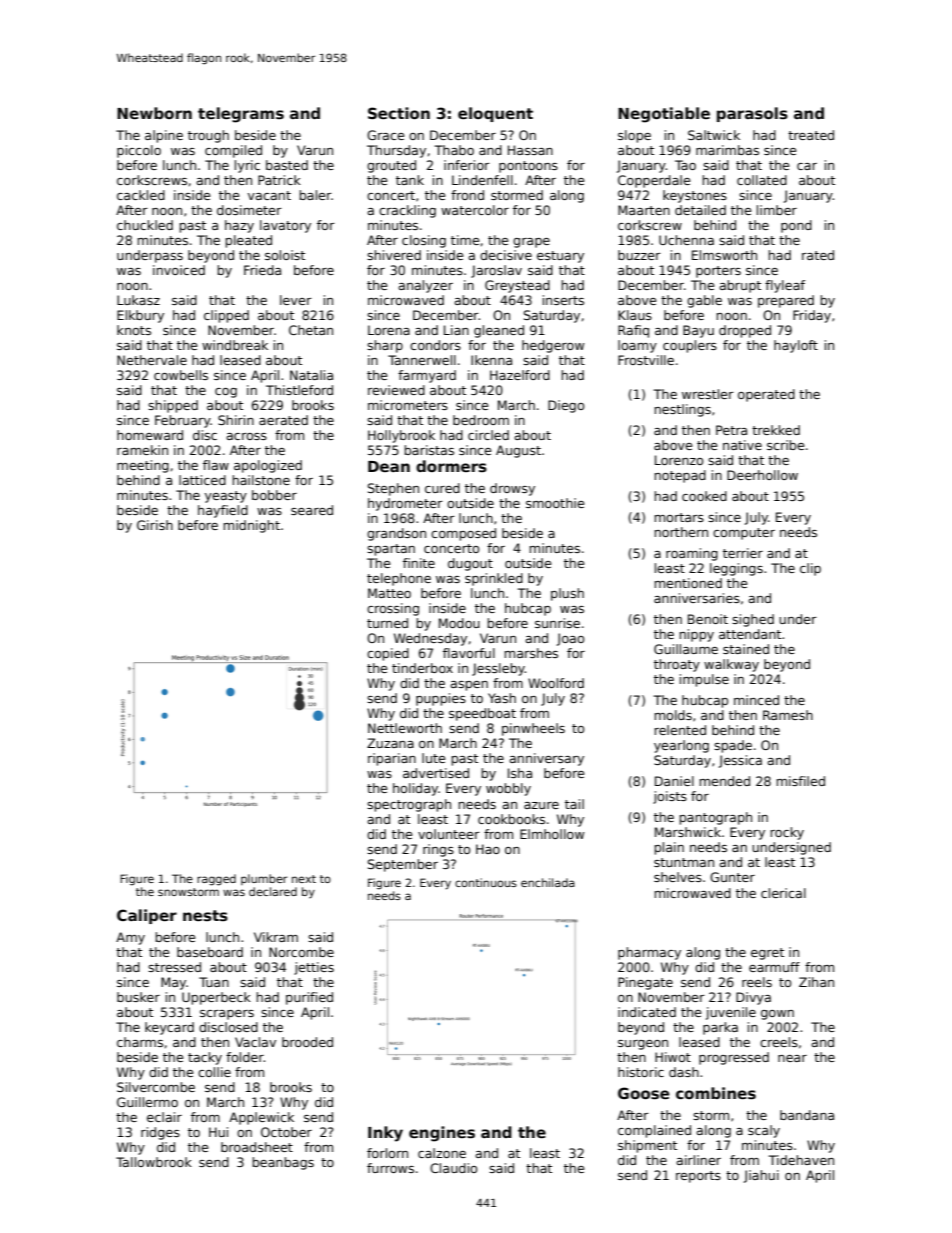 The image size is (952, 1233). I want to click on attendant, so click(750, 634).
